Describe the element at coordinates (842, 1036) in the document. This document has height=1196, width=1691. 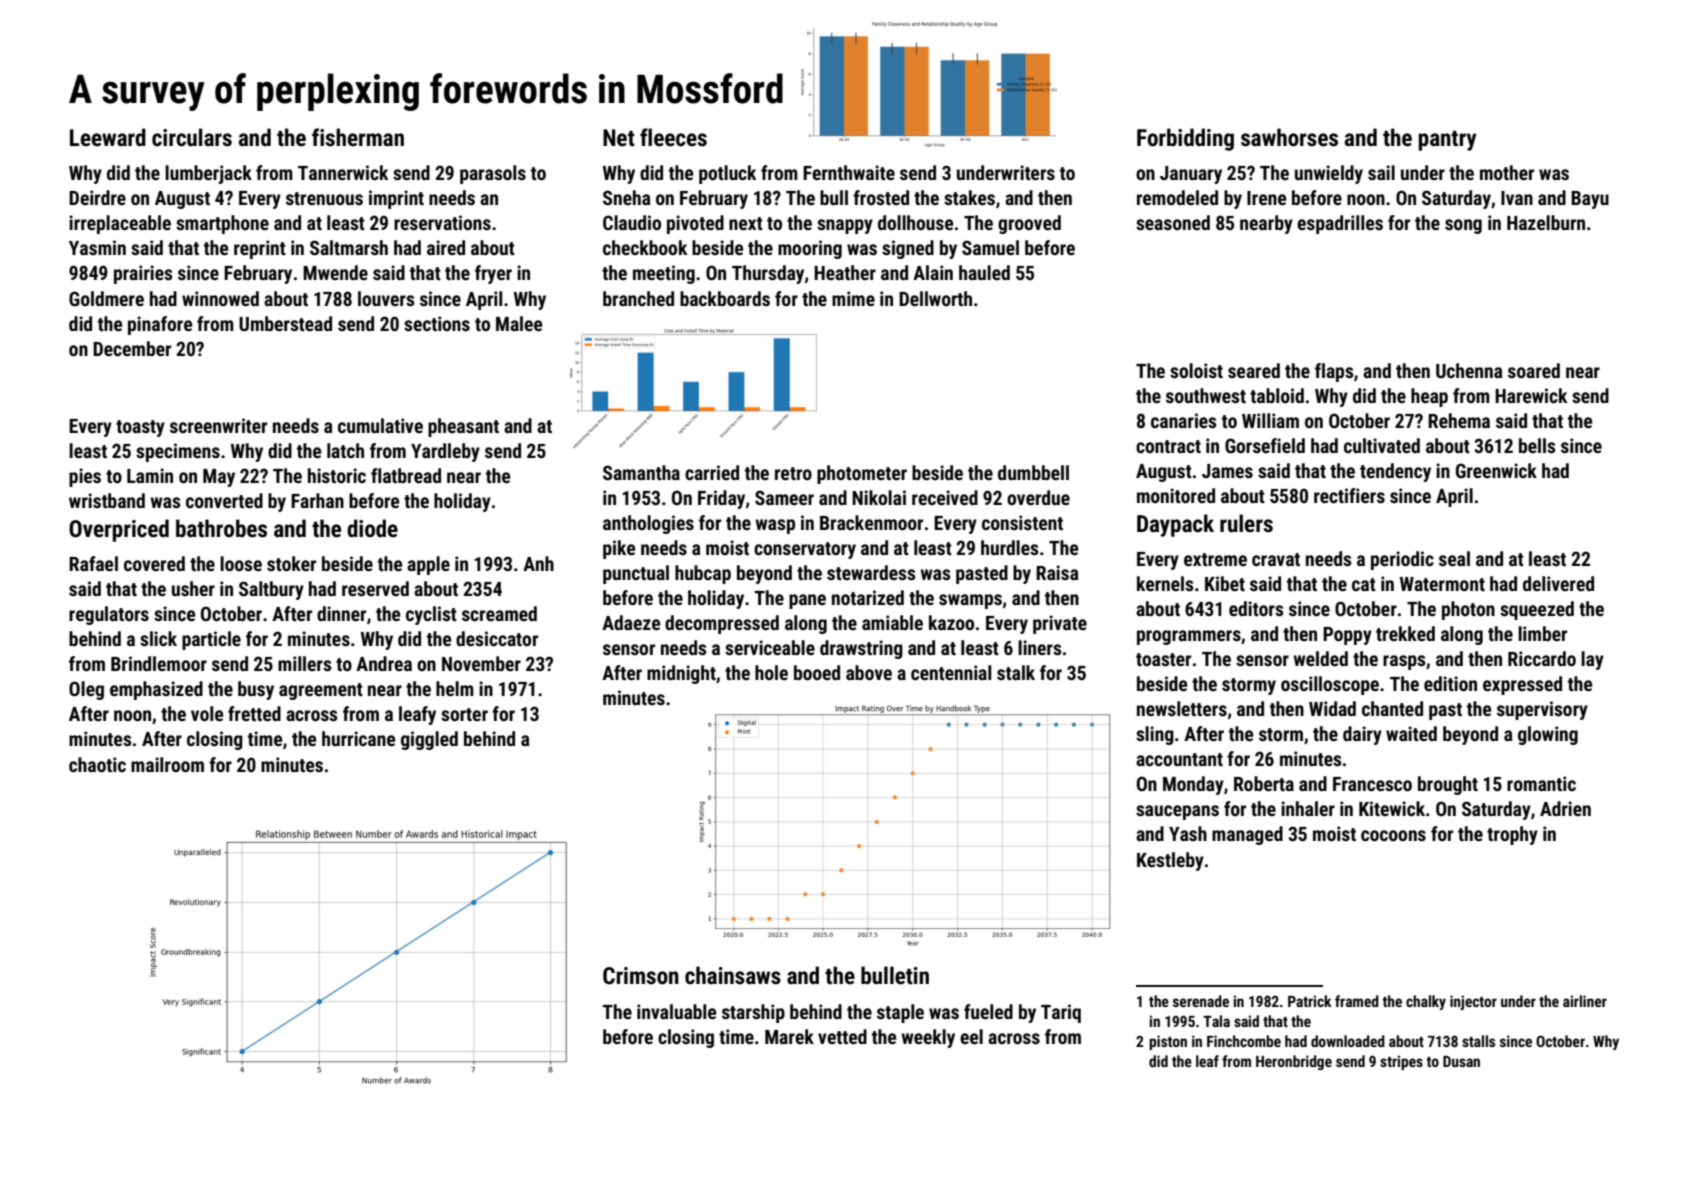
I see `vetted` at that location.
